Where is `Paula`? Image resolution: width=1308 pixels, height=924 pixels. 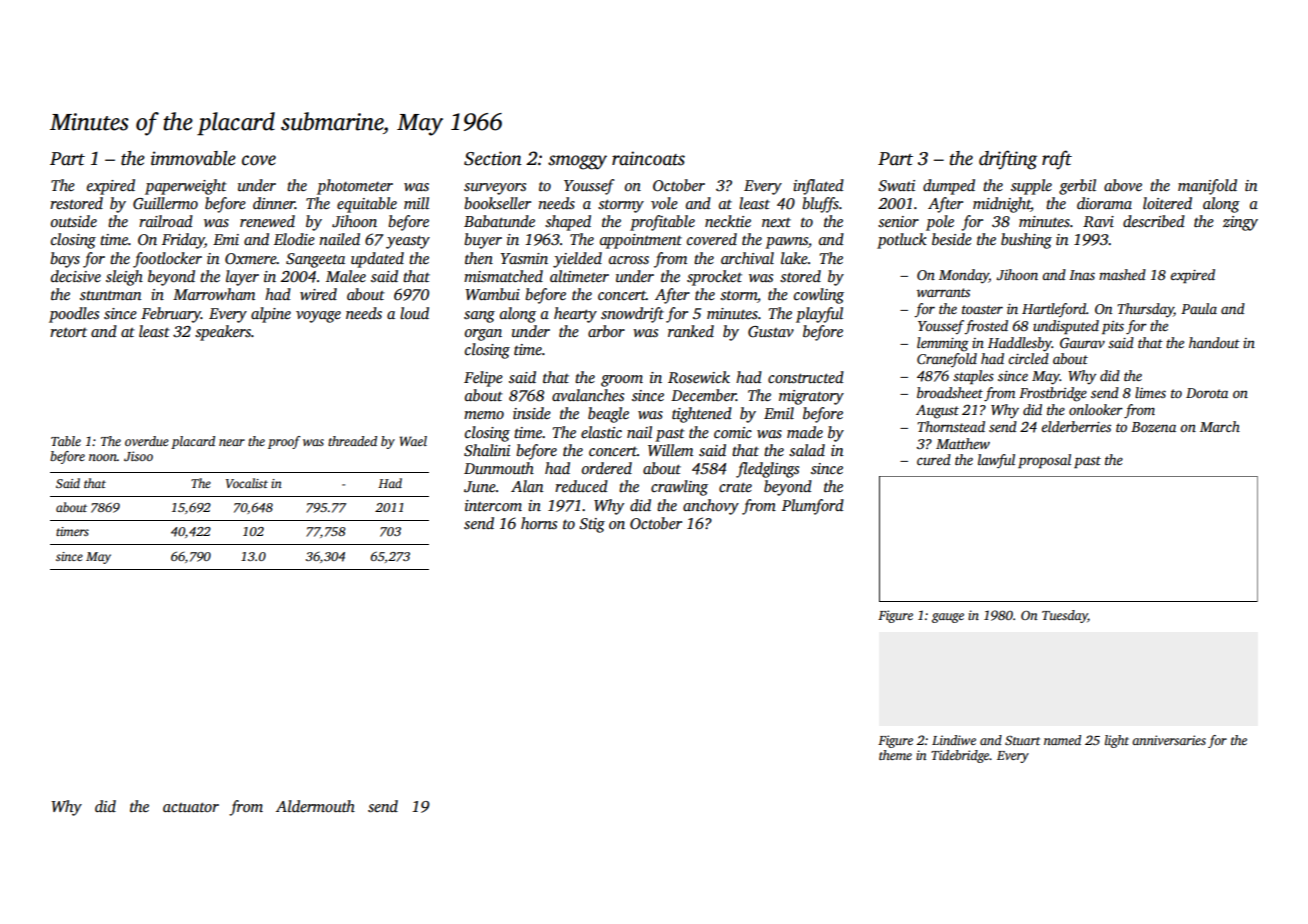 Paula is located at coordinates (1199, 308).
